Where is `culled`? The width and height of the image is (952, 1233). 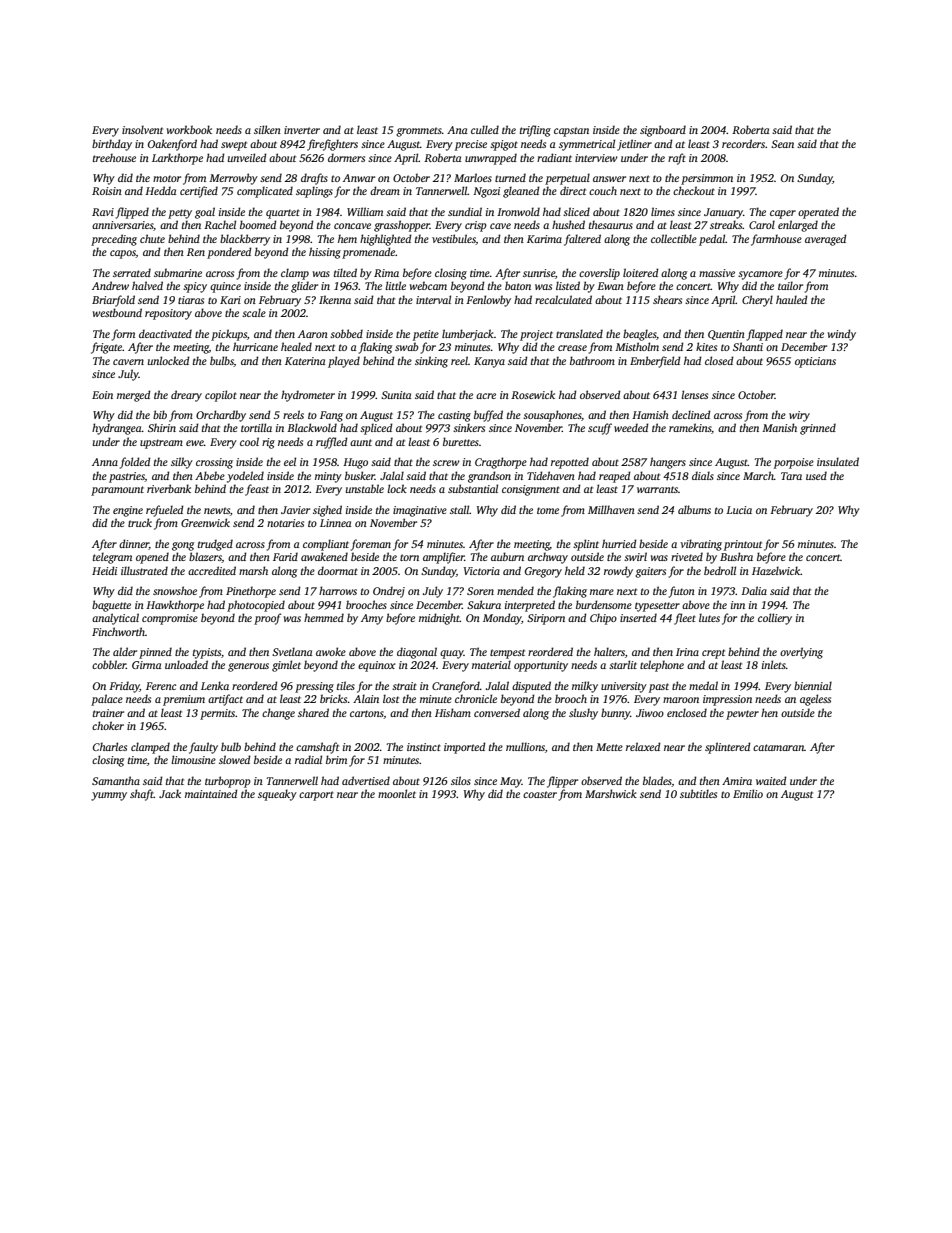 culled is located at coordinates (485, 129).
